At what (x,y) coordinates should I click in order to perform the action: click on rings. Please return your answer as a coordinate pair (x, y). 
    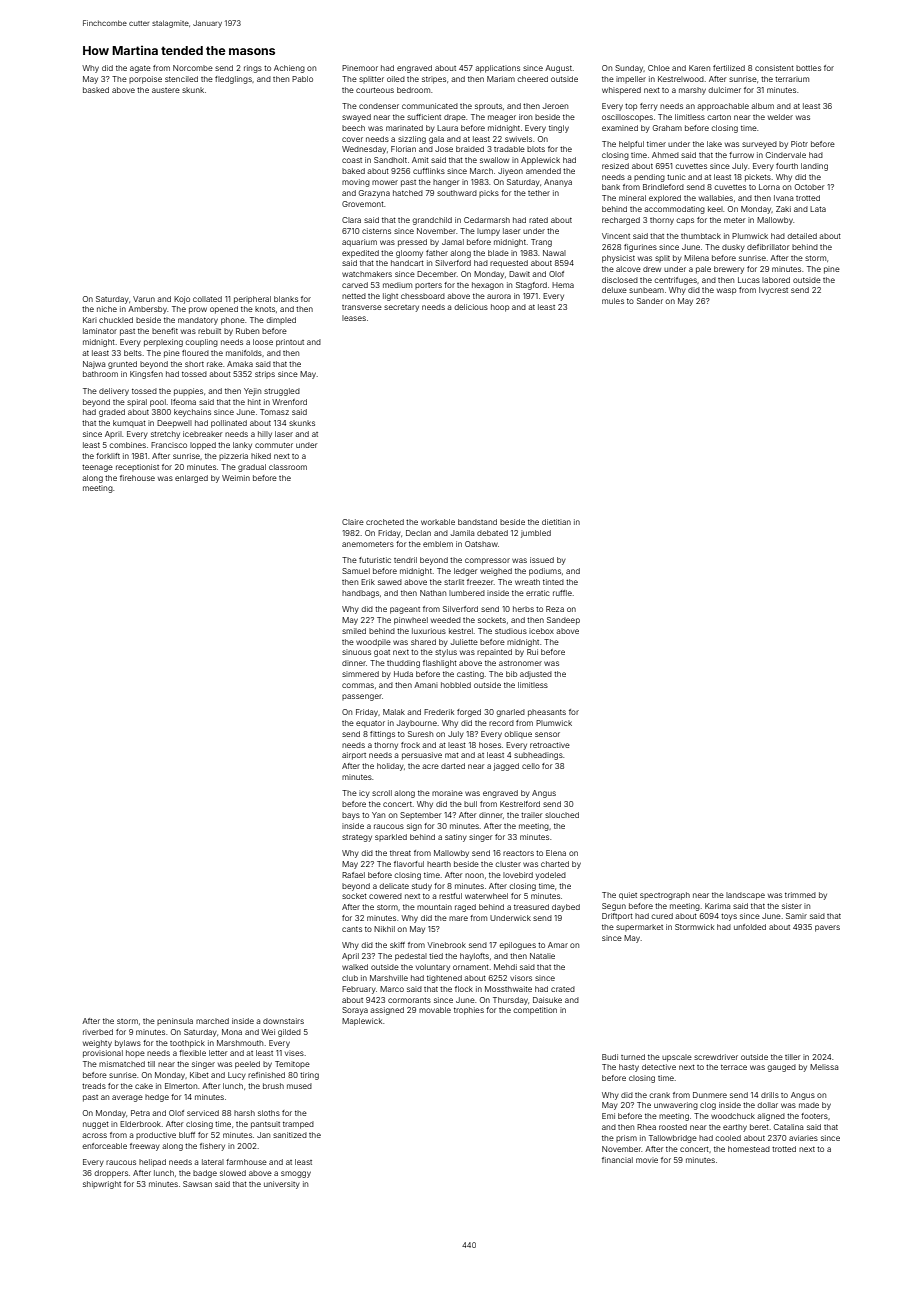
    Looking at the image, I should click on (253, 69).
